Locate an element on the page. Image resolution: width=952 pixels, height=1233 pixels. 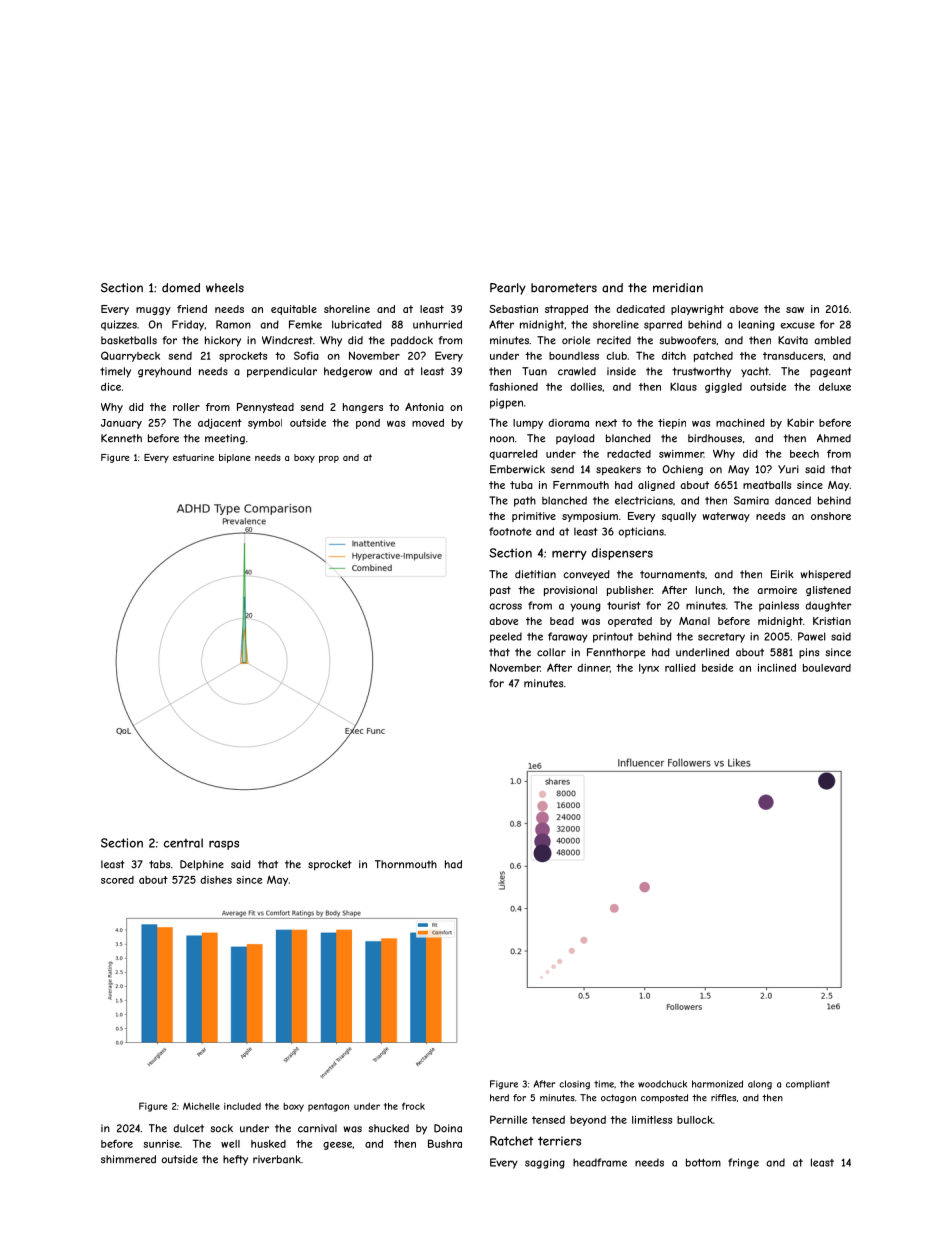
meridian is located at coordinates (678, 288).
